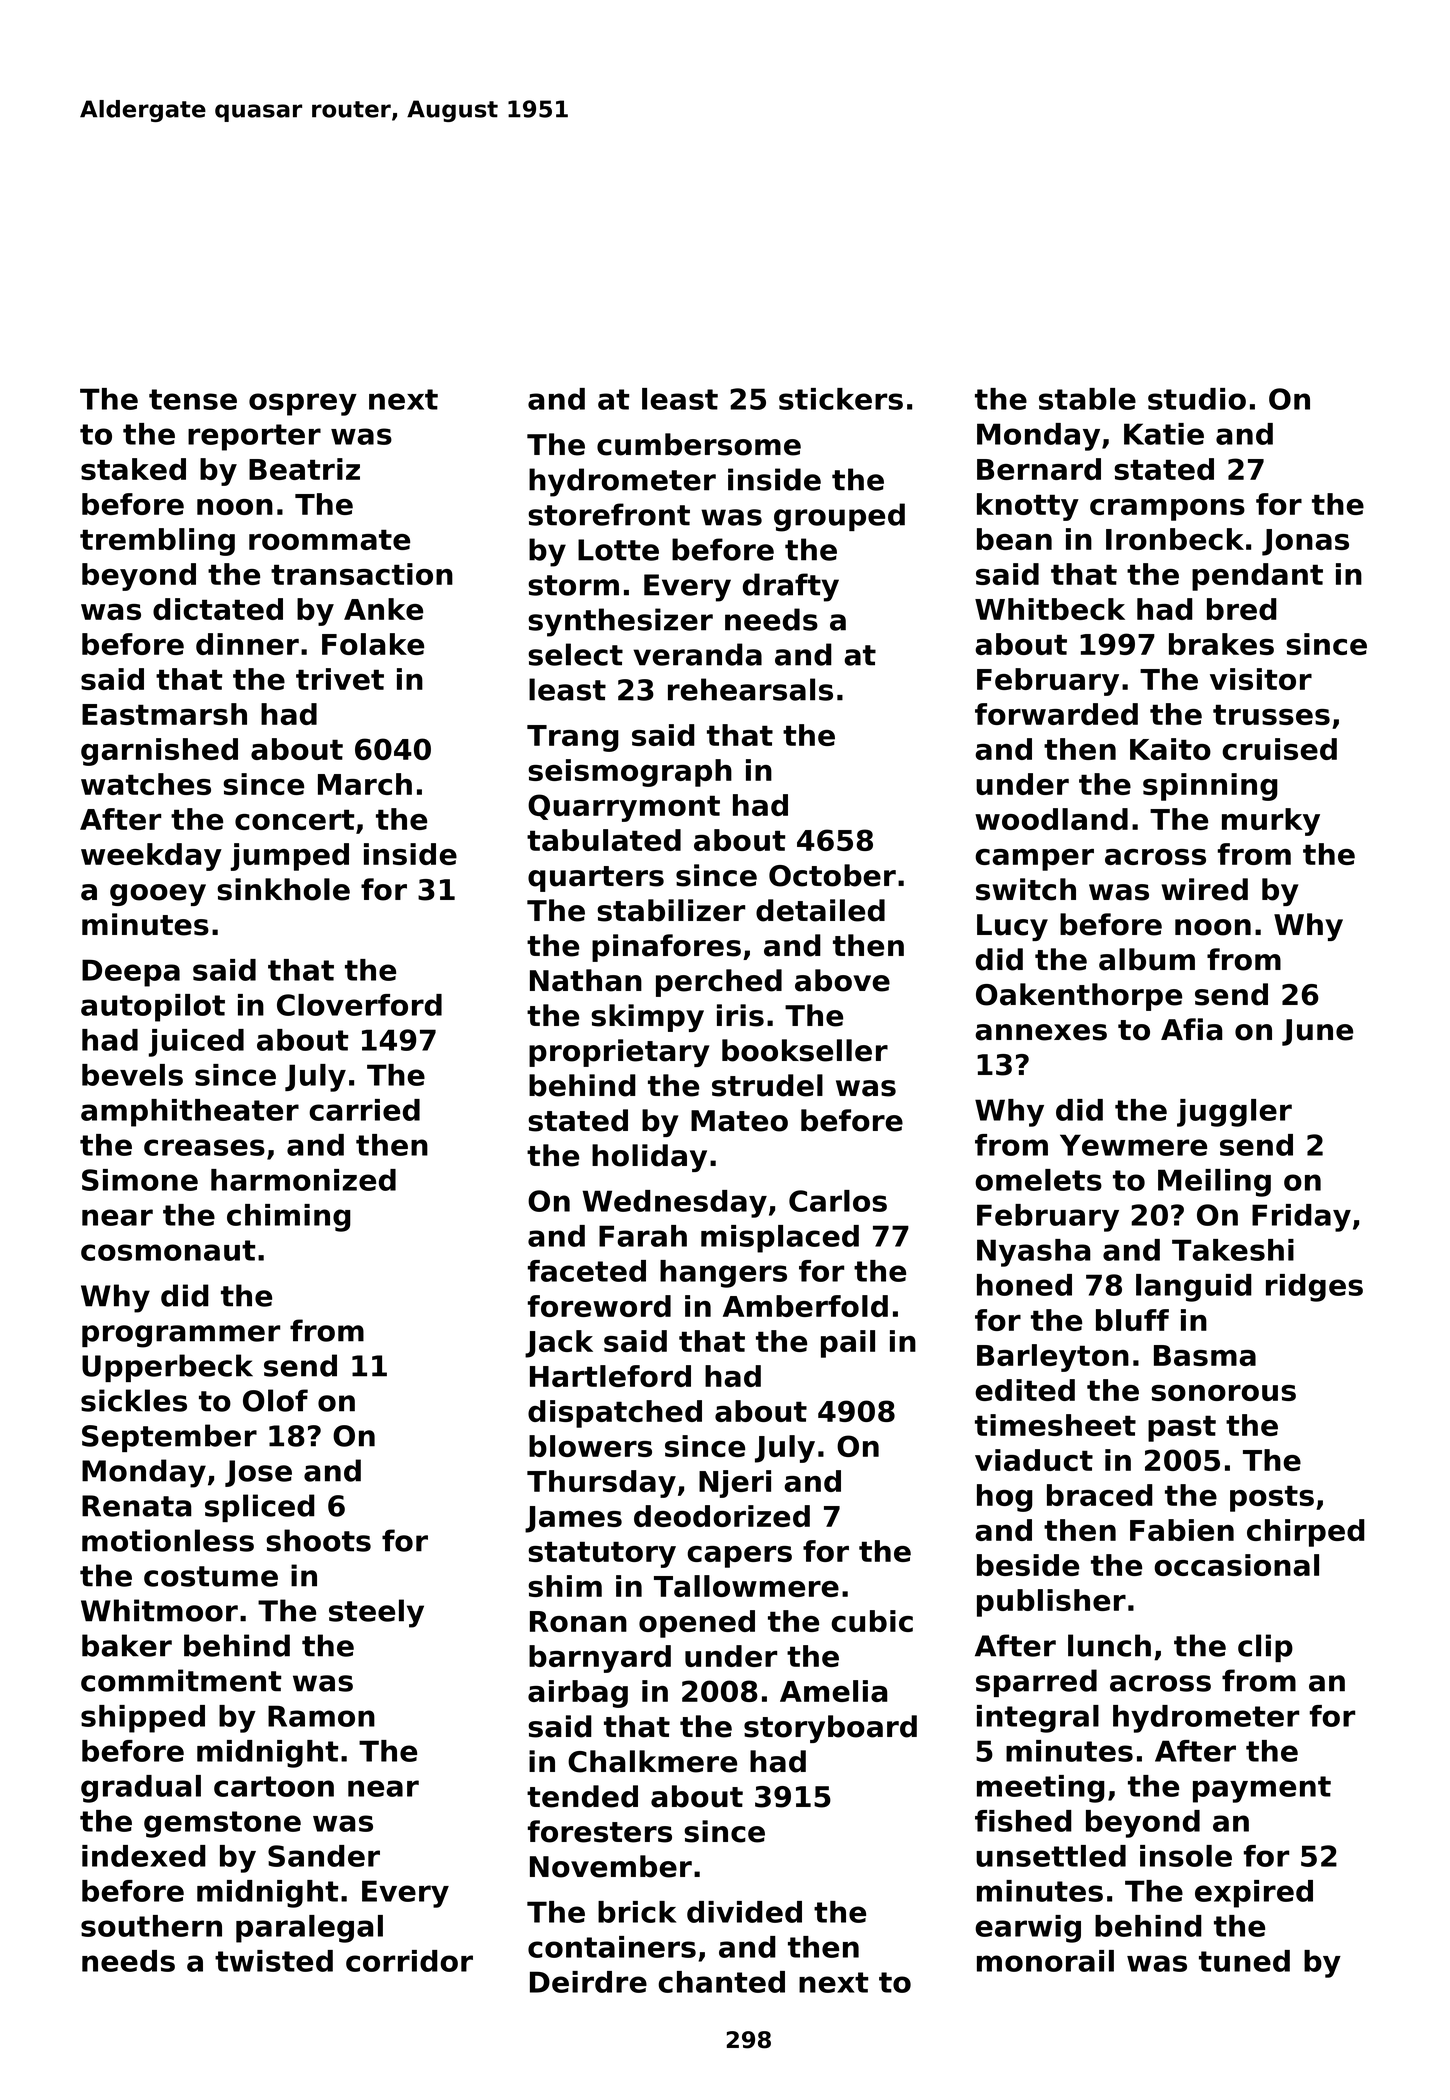 This image has width=1450, height=2100. I want to click on Sander, so click(324, 1856).
